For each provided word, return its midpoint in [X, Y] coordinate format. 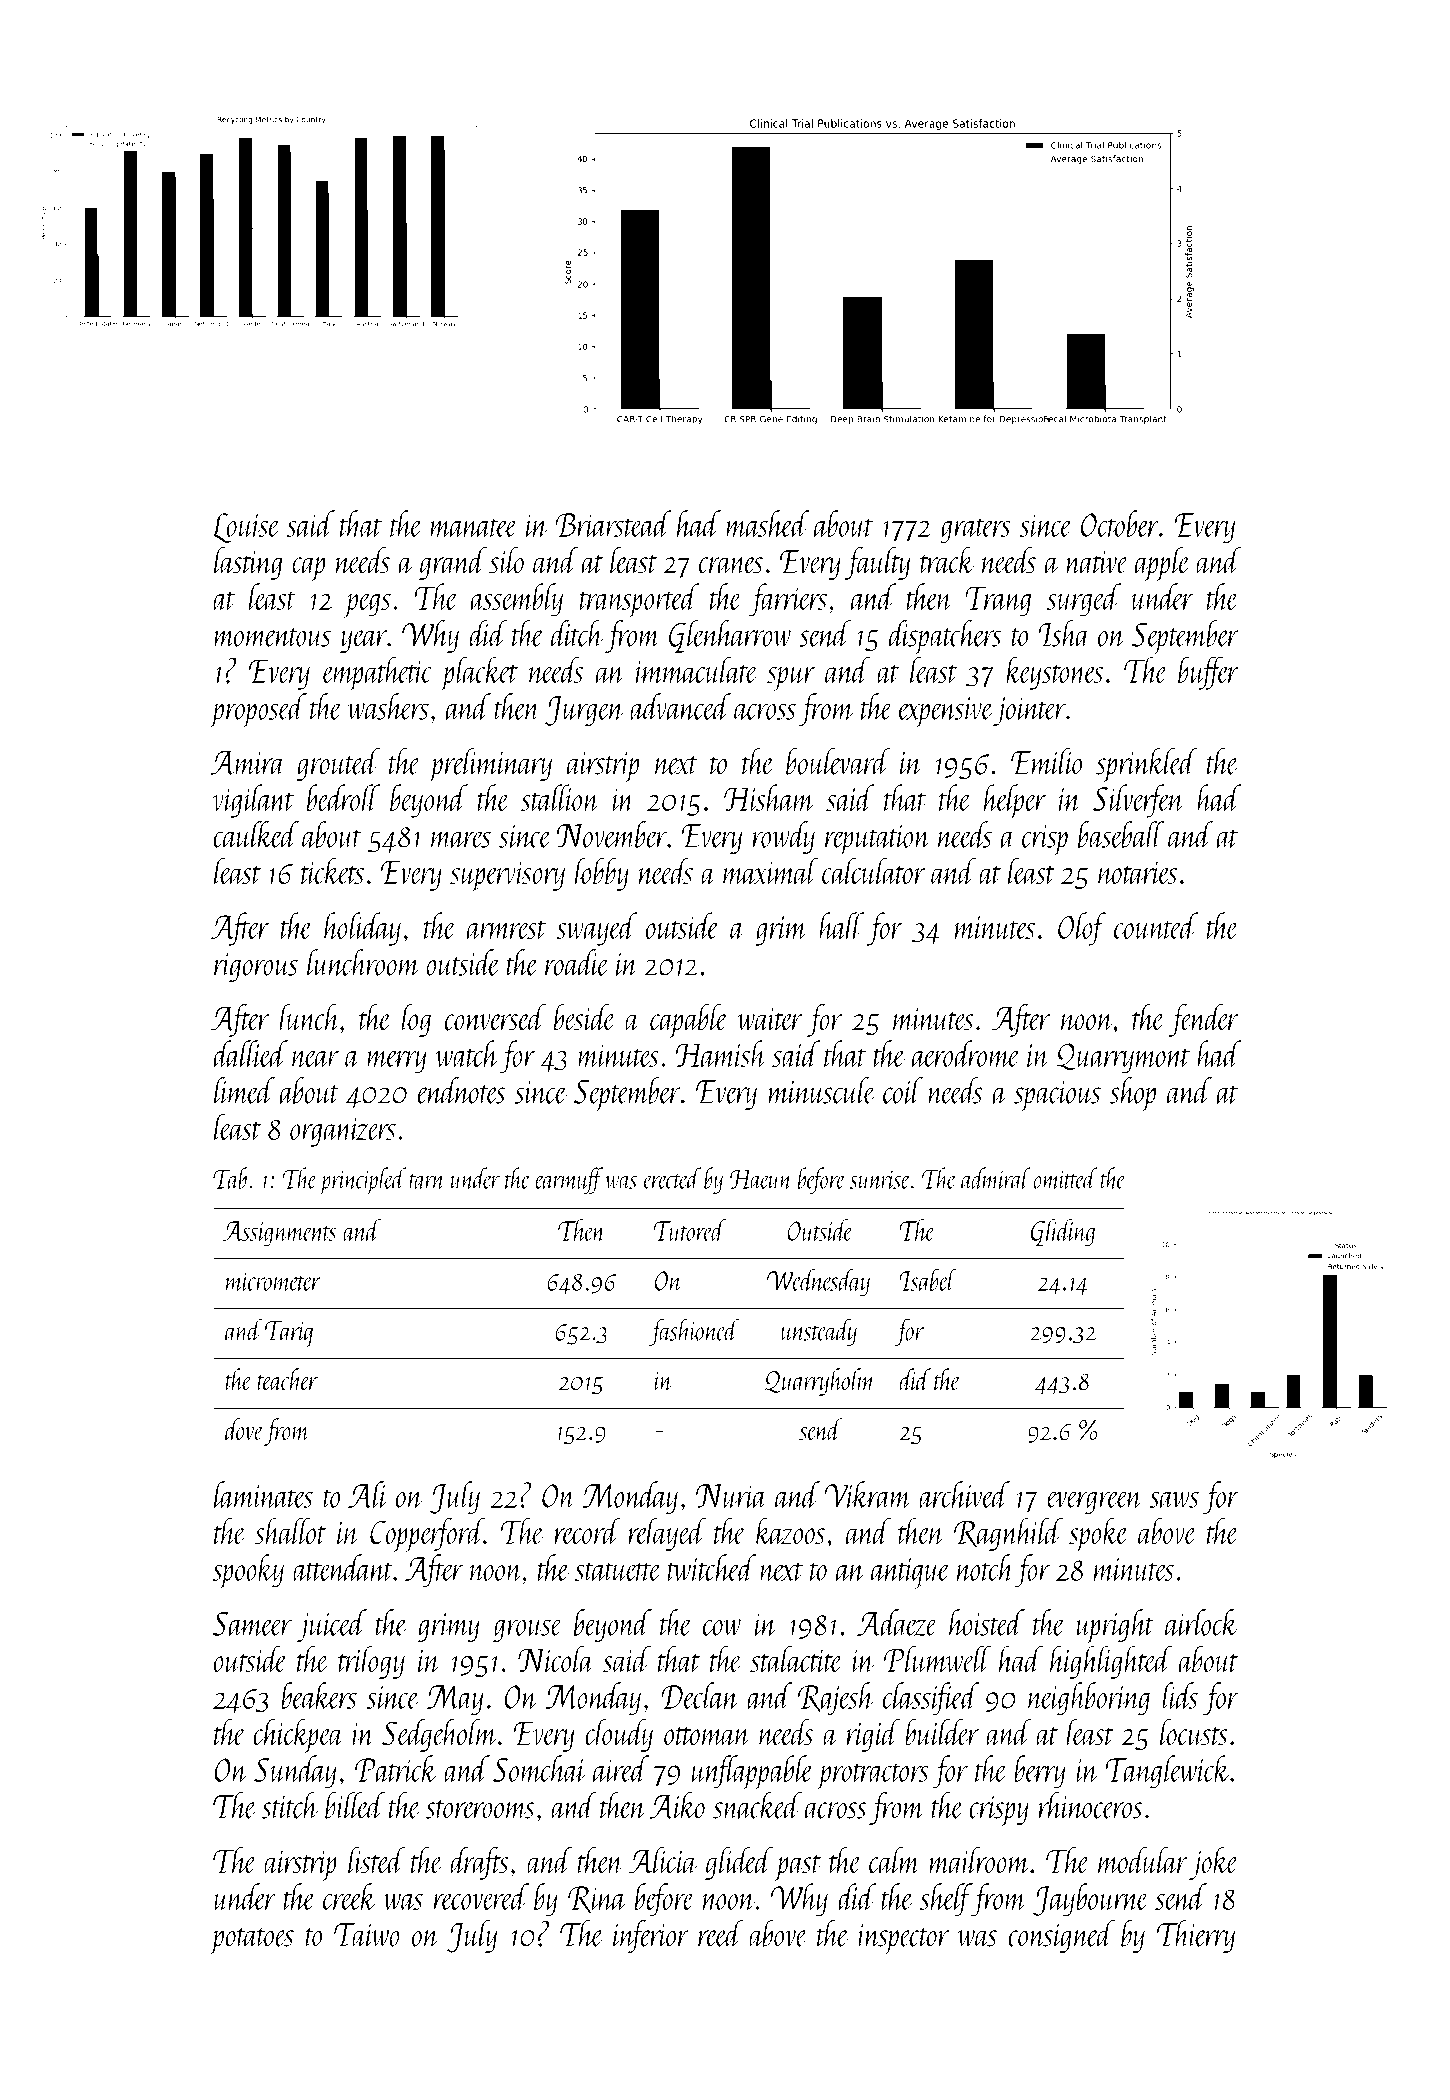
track [947, 560]
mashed [768, 523]
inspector [903, 1939]
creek [350, 1896]
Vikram [868, 1494]
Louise [246, 528]
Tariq [289, 1334]
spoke [1099, 1534]
